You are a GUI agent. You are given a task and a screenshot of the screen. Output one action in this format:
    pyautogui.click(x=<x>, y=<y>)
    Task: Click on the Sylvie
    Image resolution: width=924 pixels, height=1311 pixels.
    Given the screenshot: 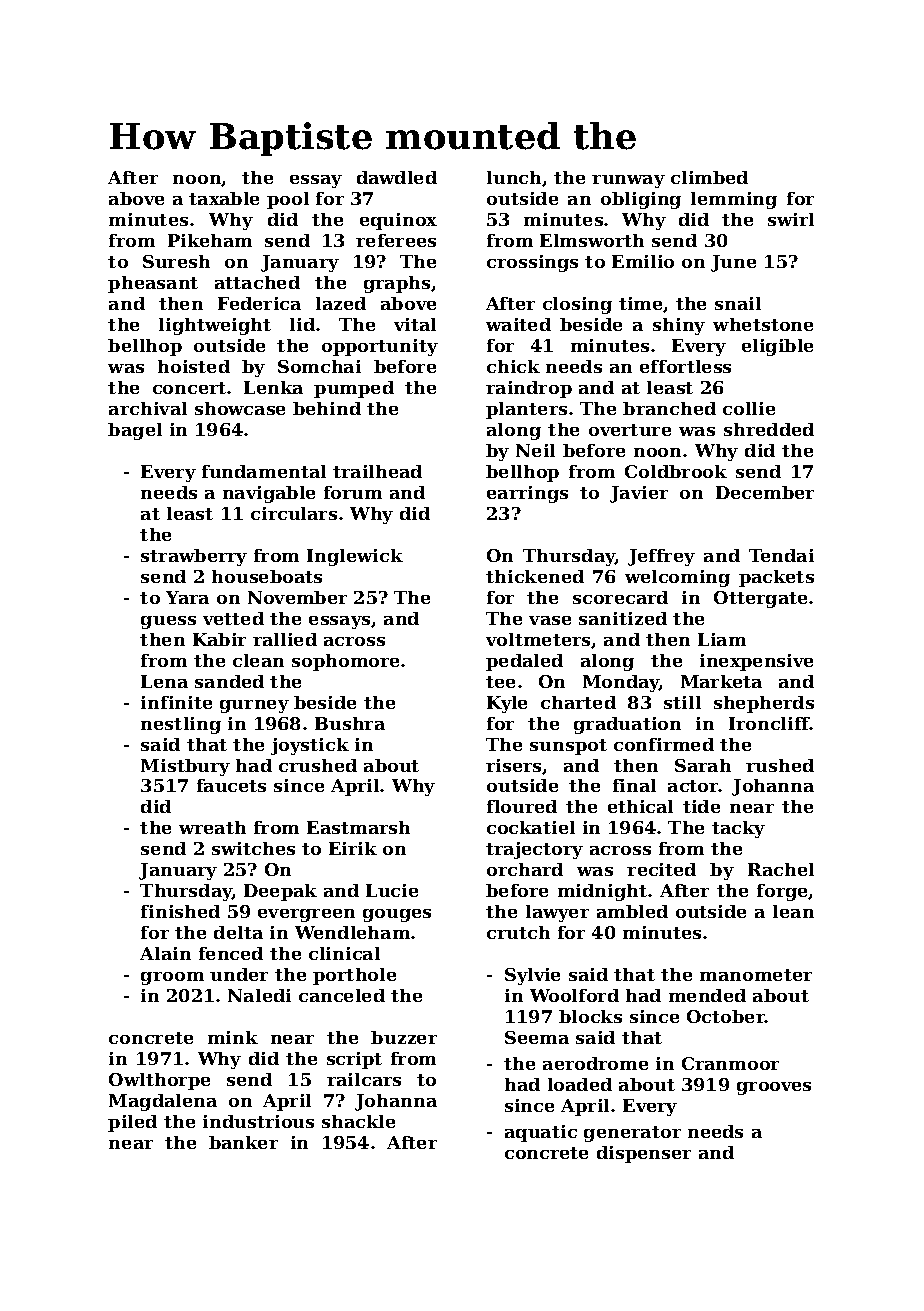 What is the action you would take?
    pyautogui.click(x=532, y=976)
